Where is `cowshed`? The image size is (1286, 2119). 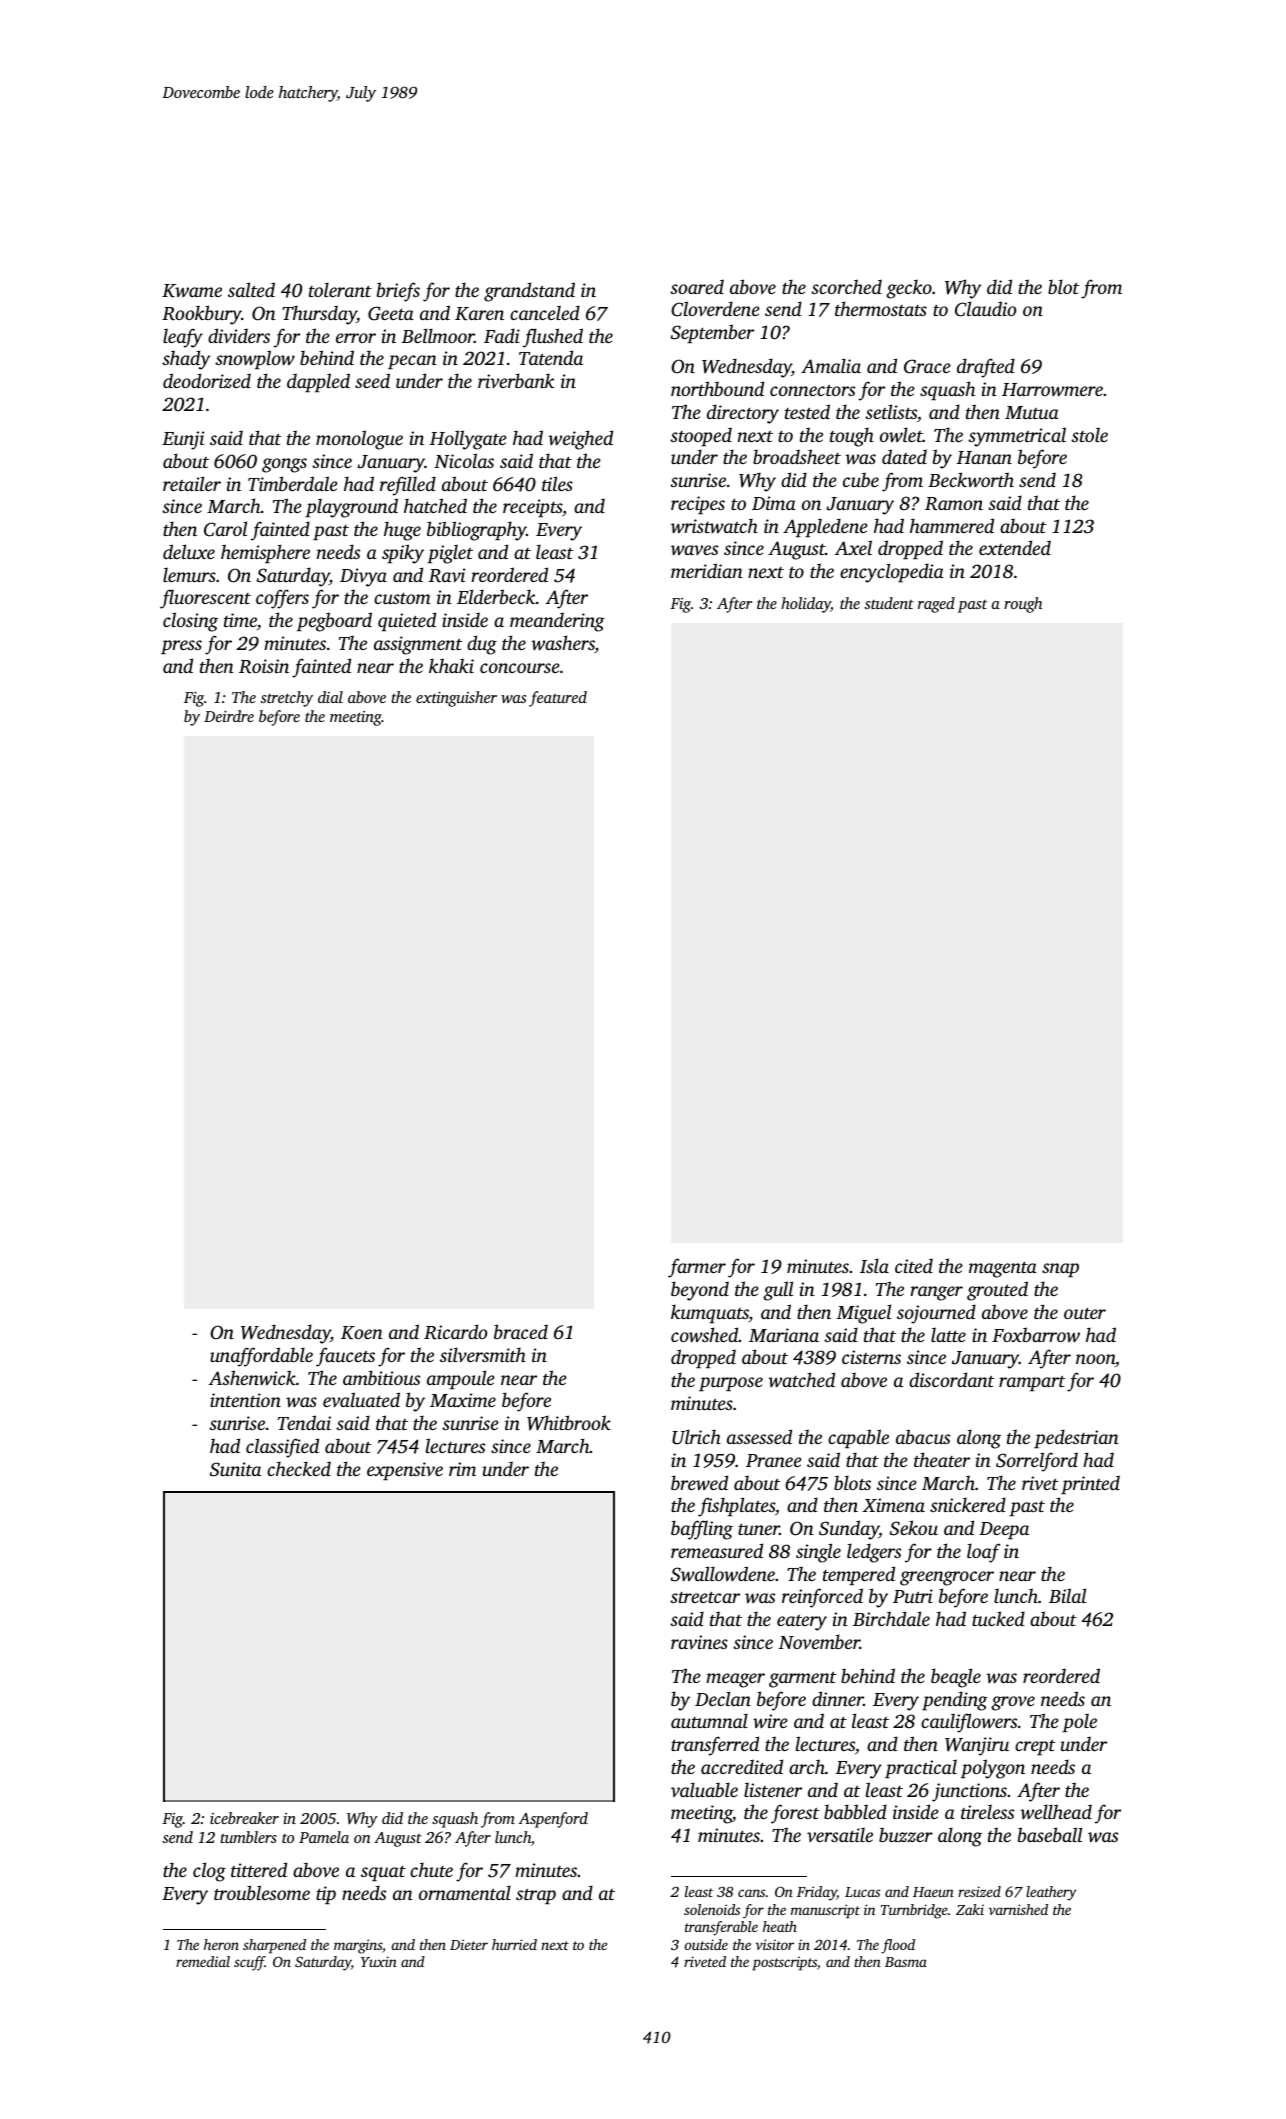
cowshed is located at coordinates (705, 1334).
